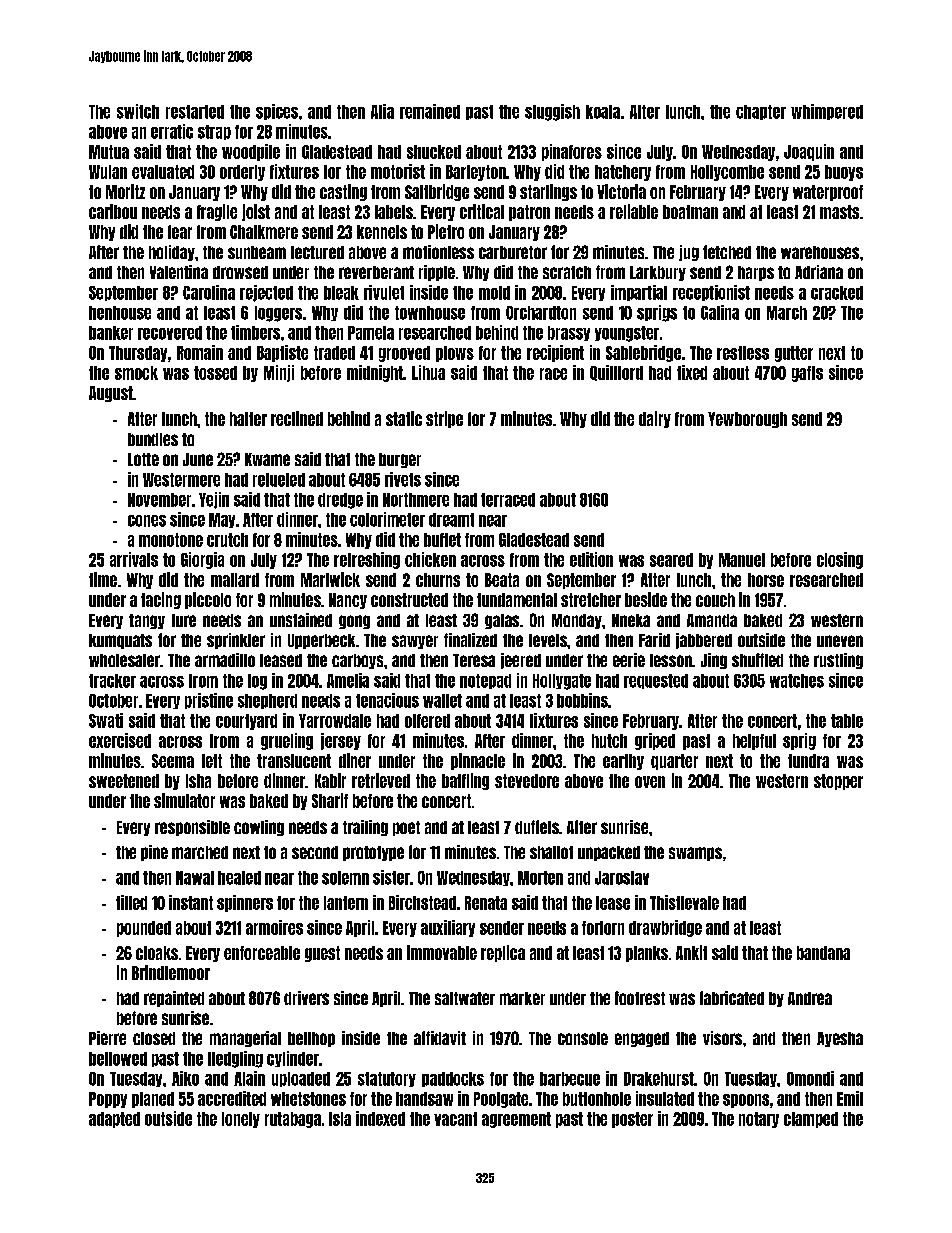  What do you see at coordinates (659, 1079) in the page?
I see `Drakehurst` at bounding box center [659, 1079].
